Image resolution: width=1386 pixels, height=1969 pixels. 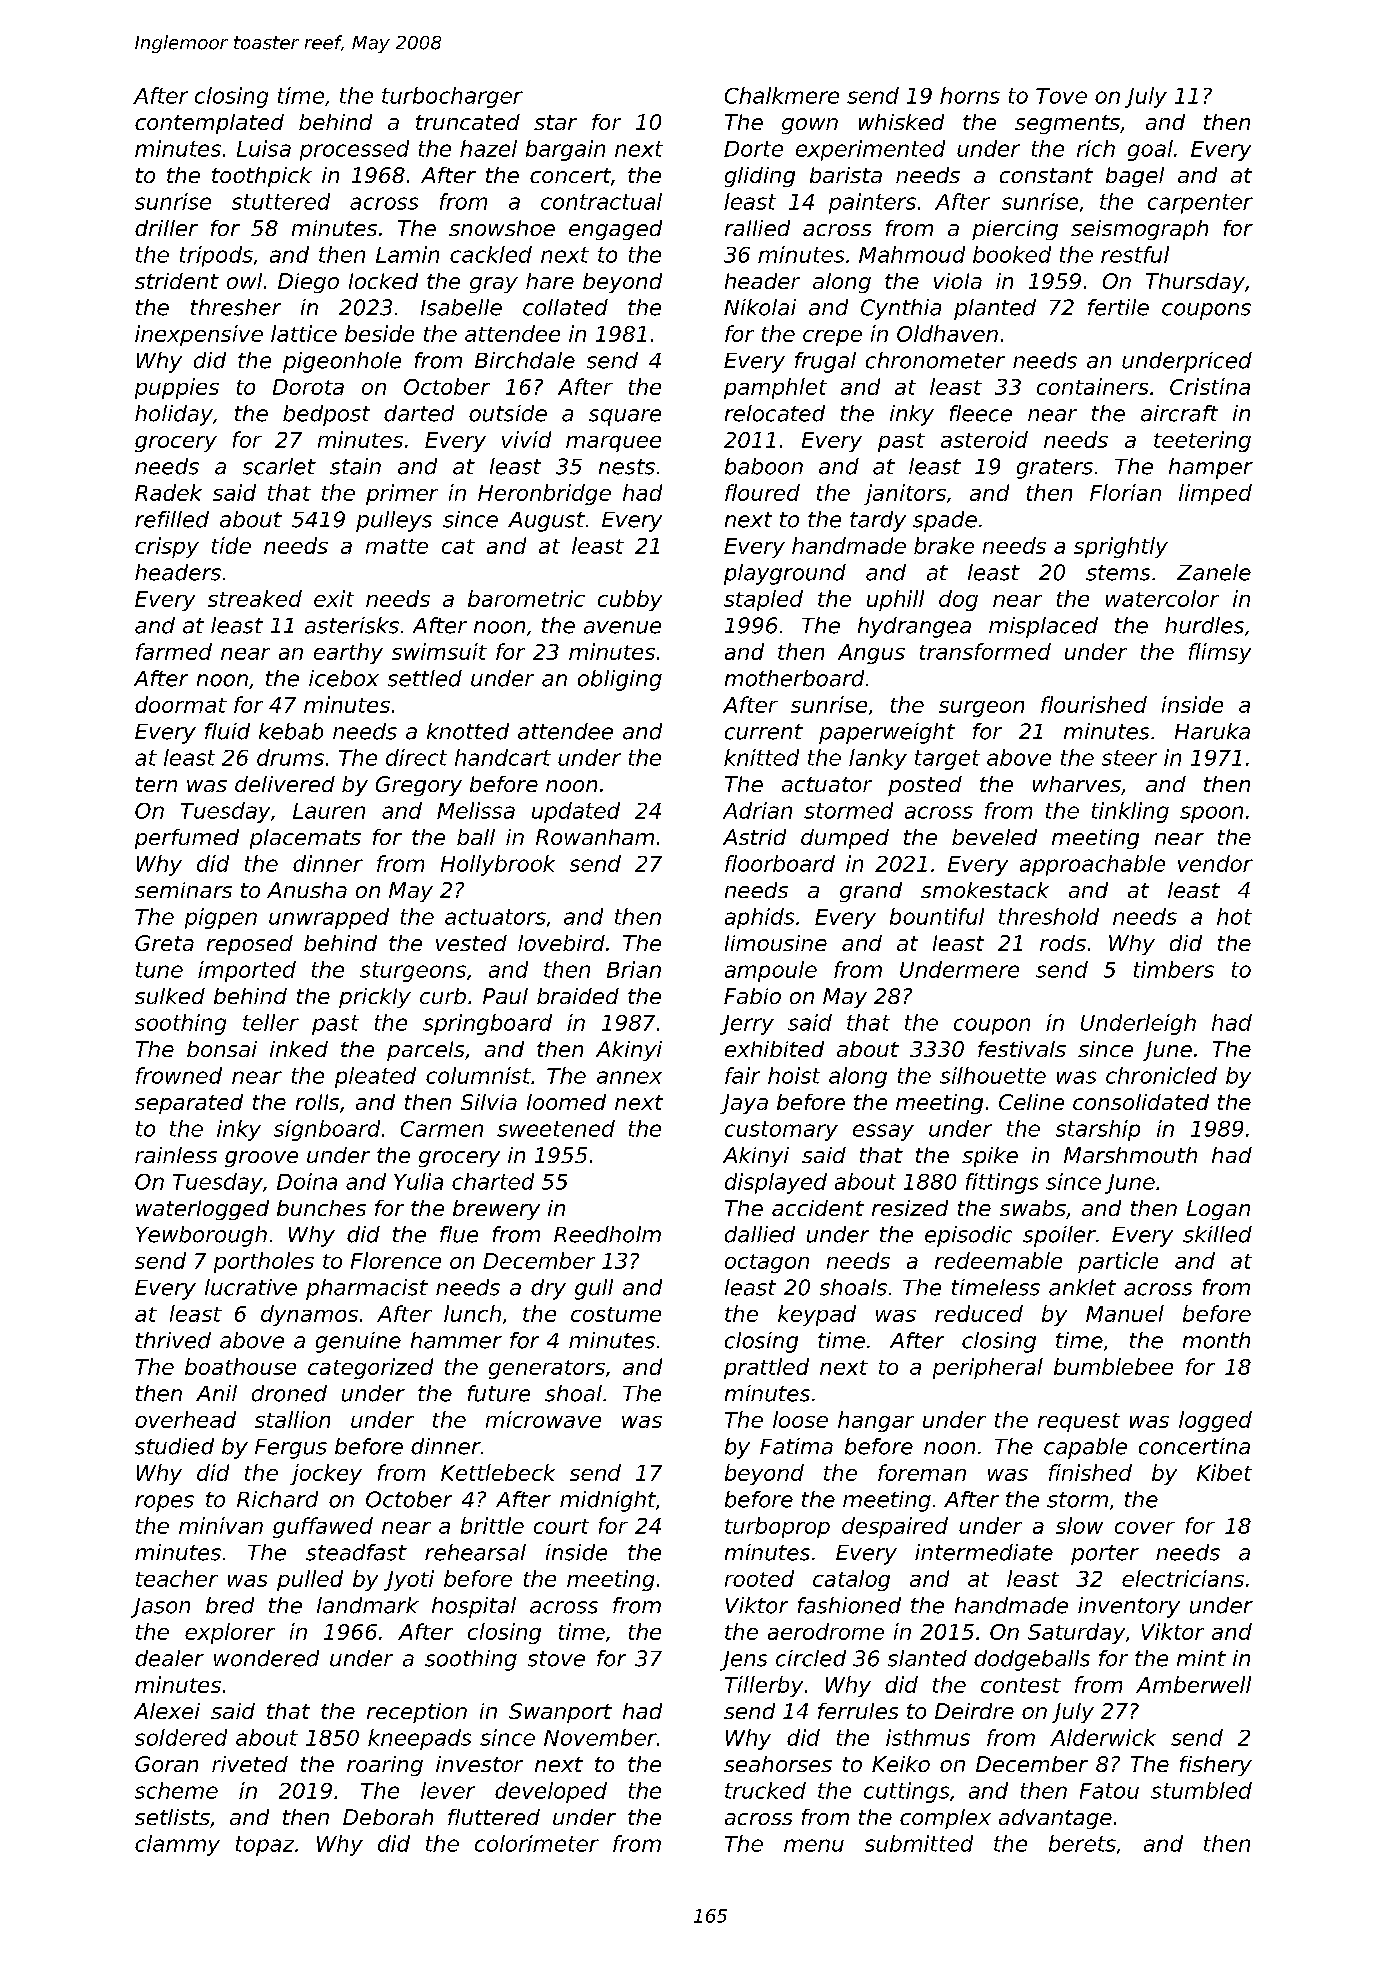 I want to click on Marshmouth, so click(x=1130, y=1155).
